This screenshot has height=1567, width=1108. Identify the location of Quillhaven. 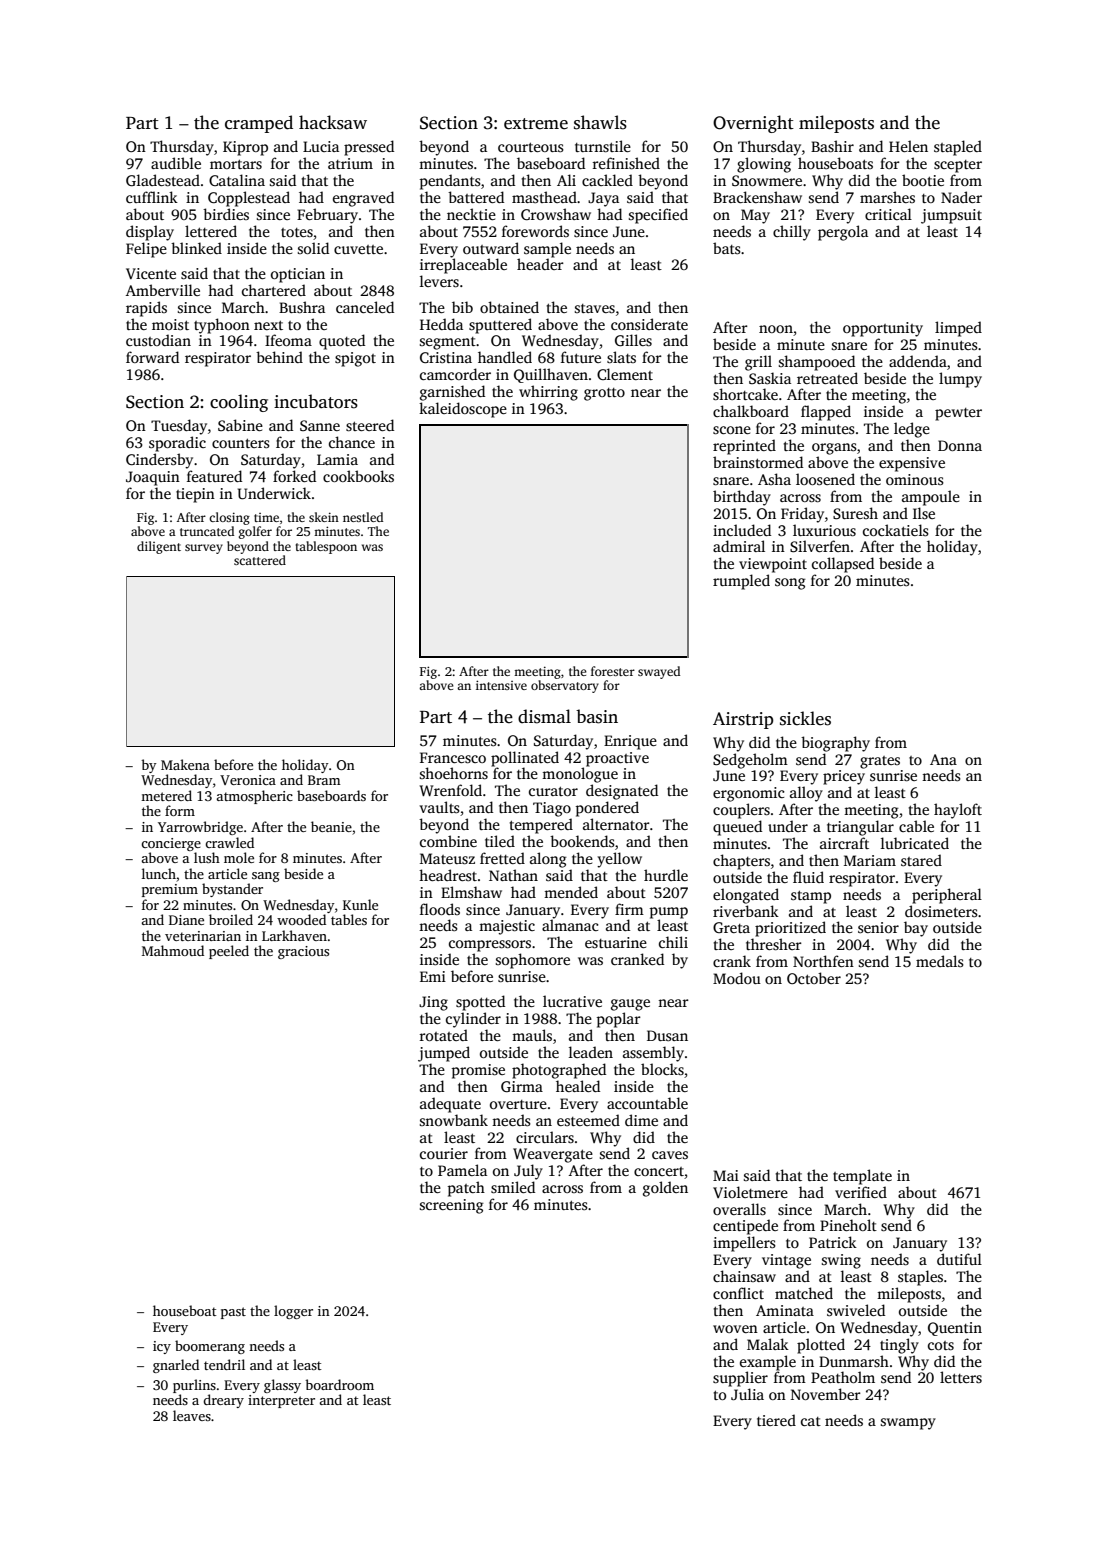
(551, 375).
